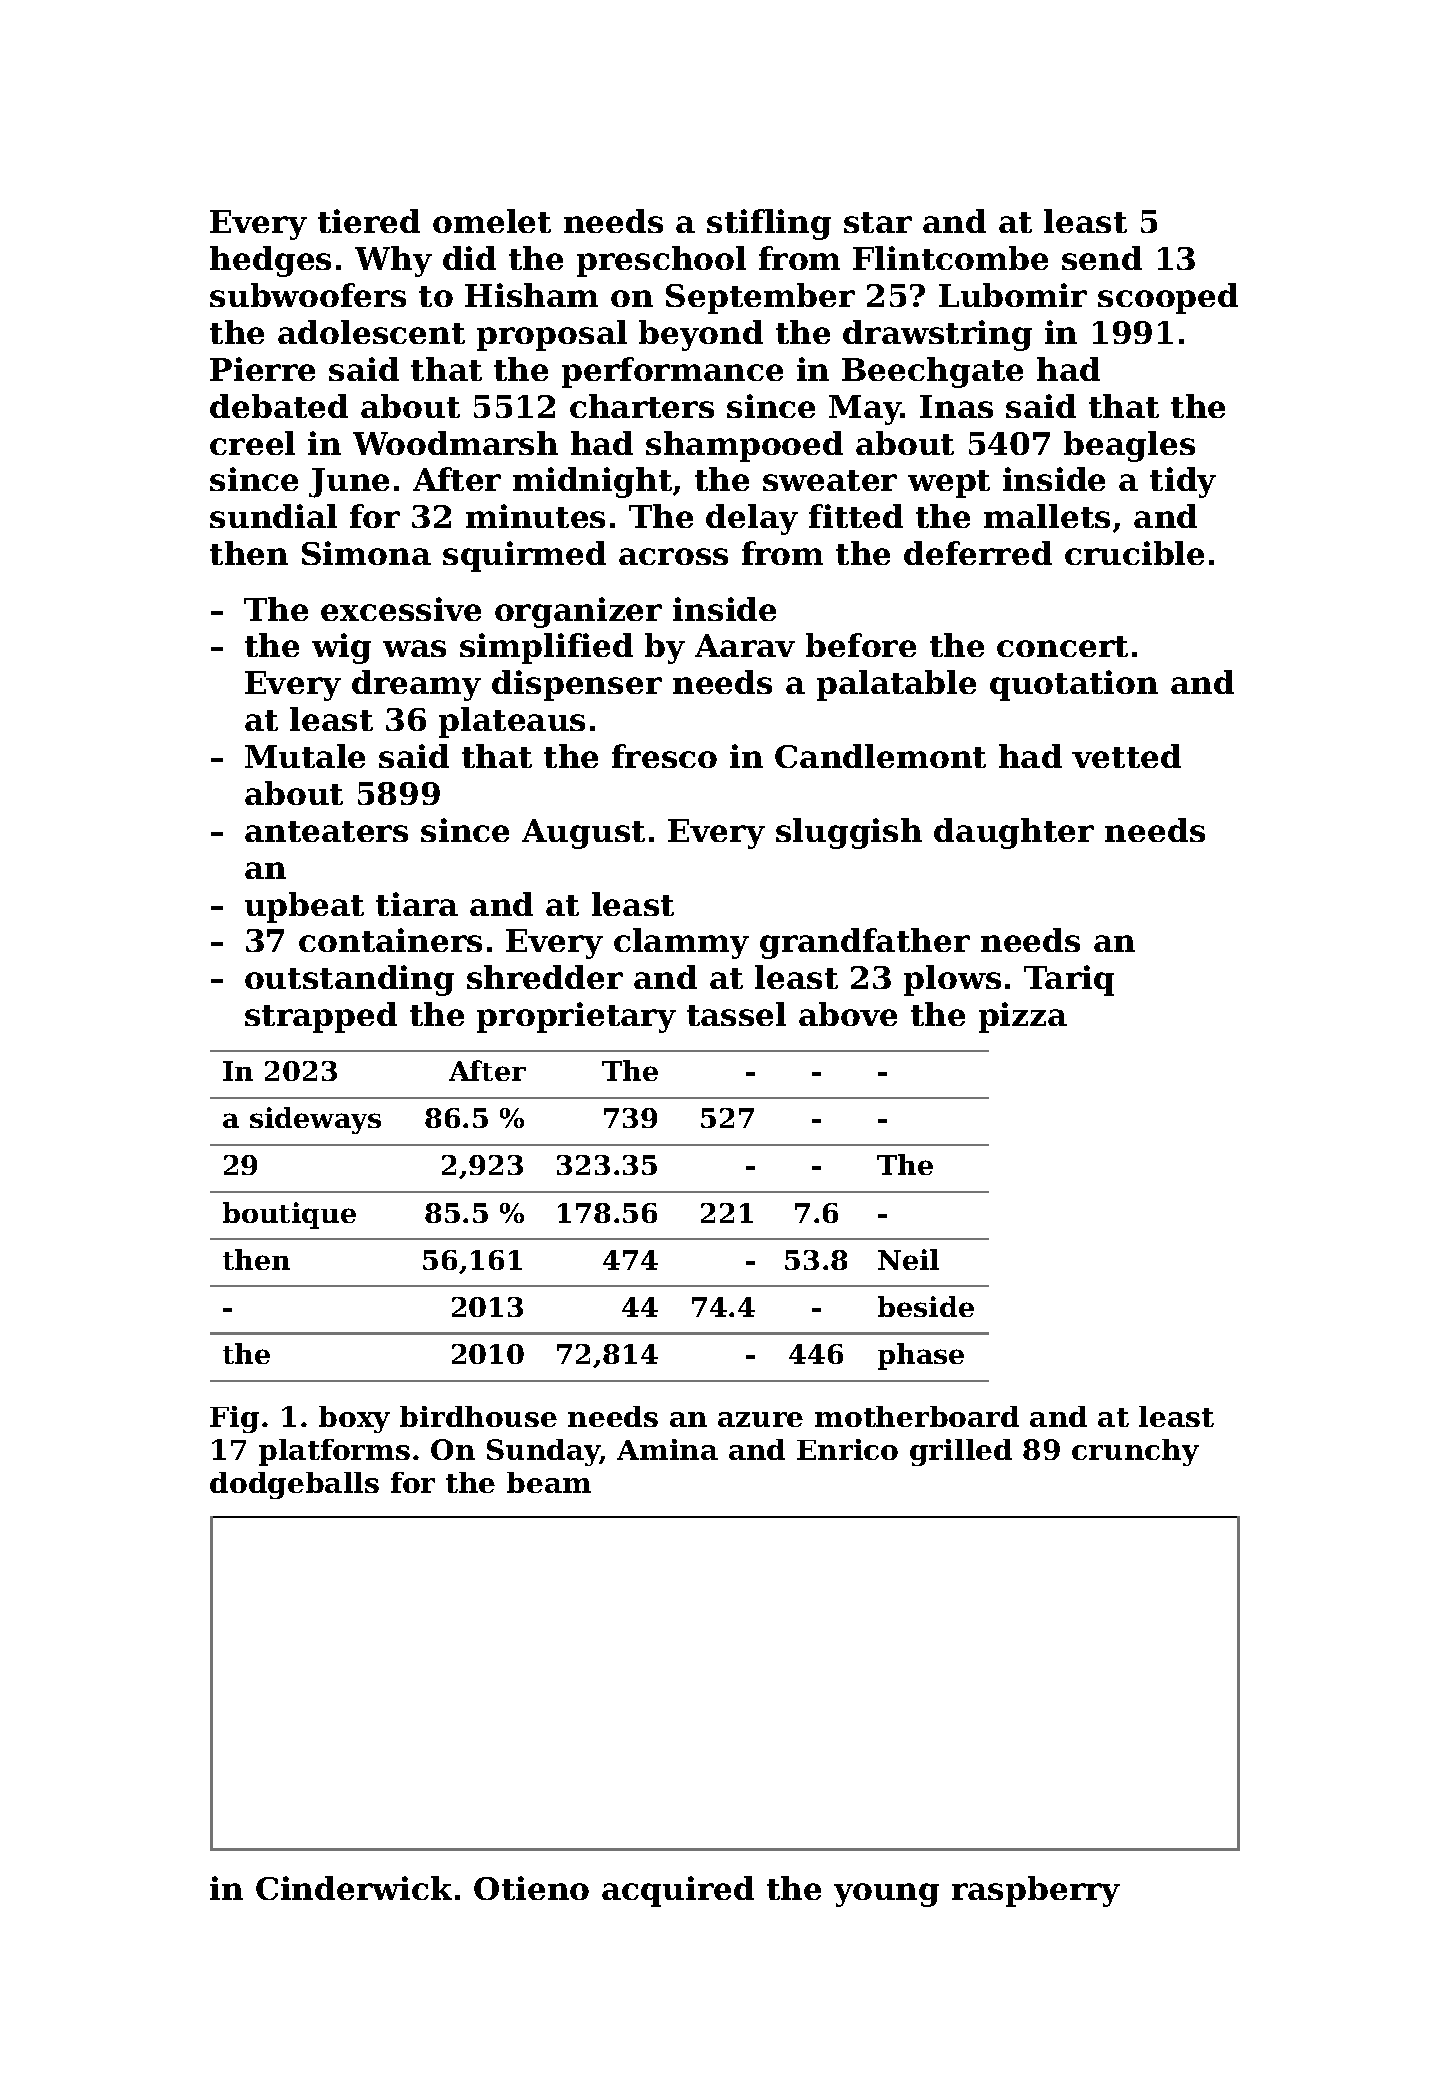 This screenshot has width=1450, height=2100. Describe the element at coordinates (326, 831) in the screenshot. I see `anteaters` at that location.
